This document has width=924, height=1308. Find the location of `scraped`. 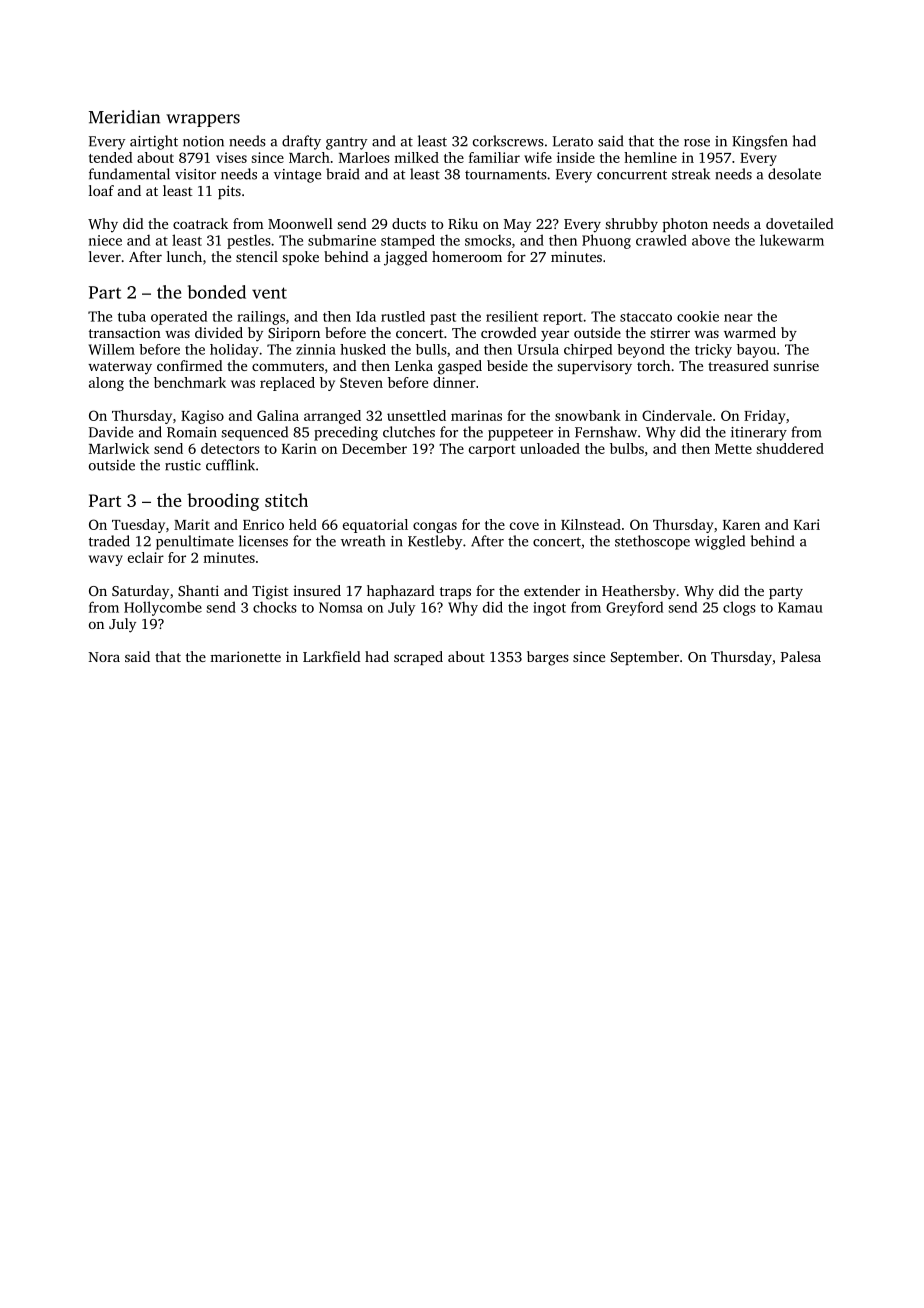

scraped is located at coordinates (418, 658).
